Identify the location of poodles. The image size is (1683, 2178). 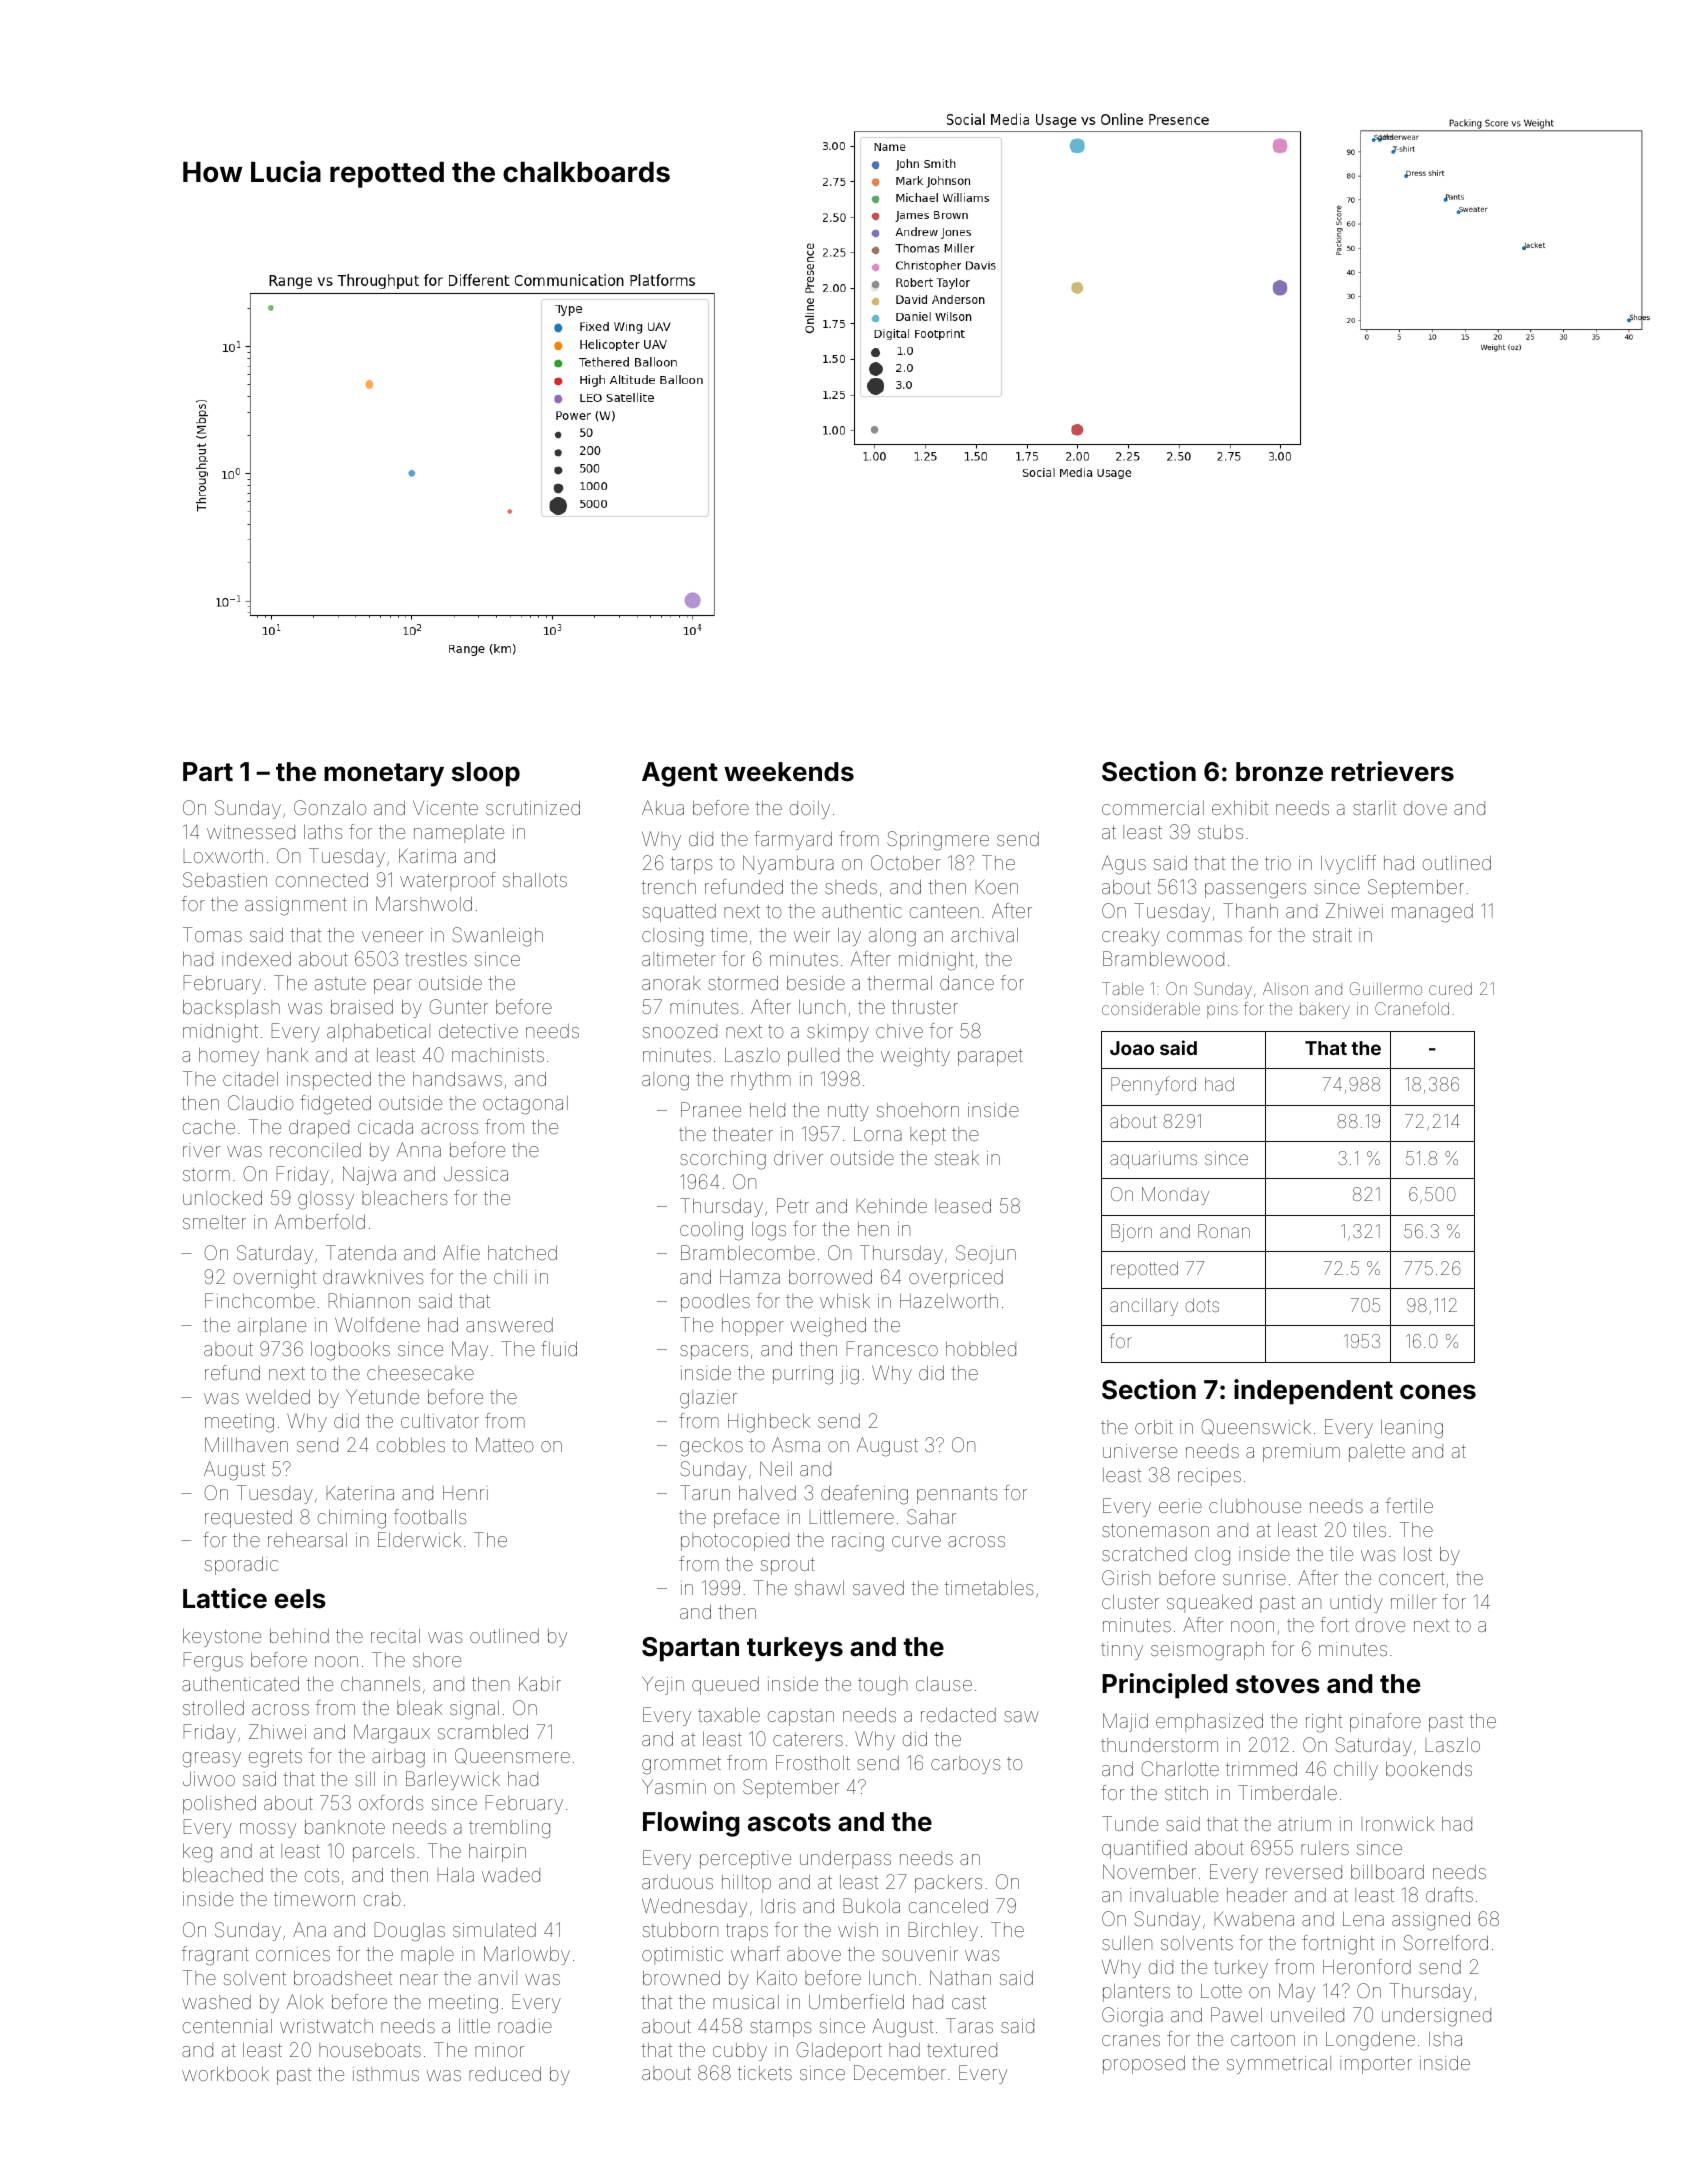
(715, 1303).
